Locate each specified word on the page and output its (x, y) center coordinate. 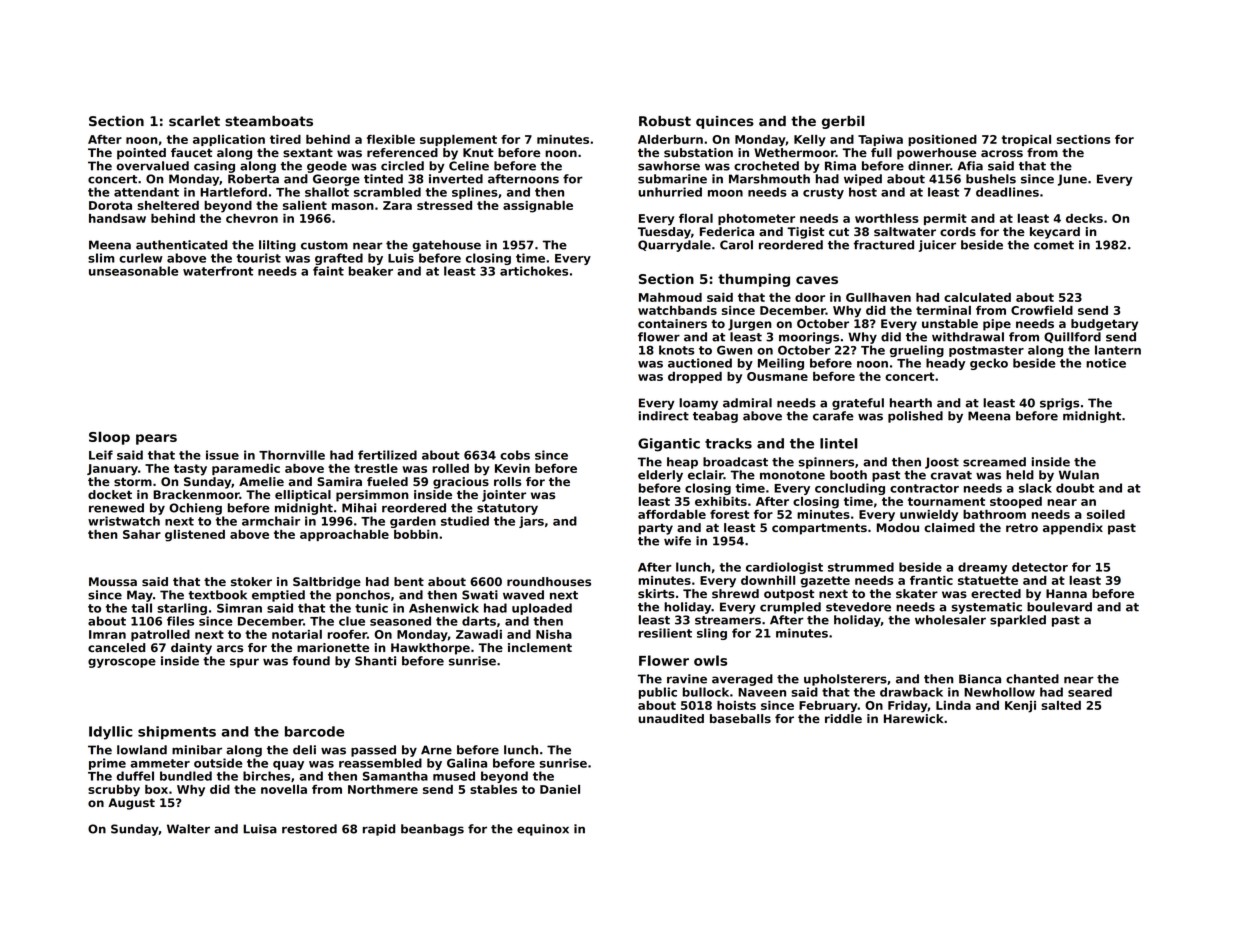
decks (1084, 218)
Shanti (375, 661)
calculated (977, 297)
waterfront (218, 271)
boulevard (1059, 607)
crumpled (790, 608)
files (180, 621)
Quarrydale (674, 246)
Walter (188, 829)
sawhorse (669, 166)
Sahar (142, 534)
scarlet (194, 120)
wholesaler (950, 620)
